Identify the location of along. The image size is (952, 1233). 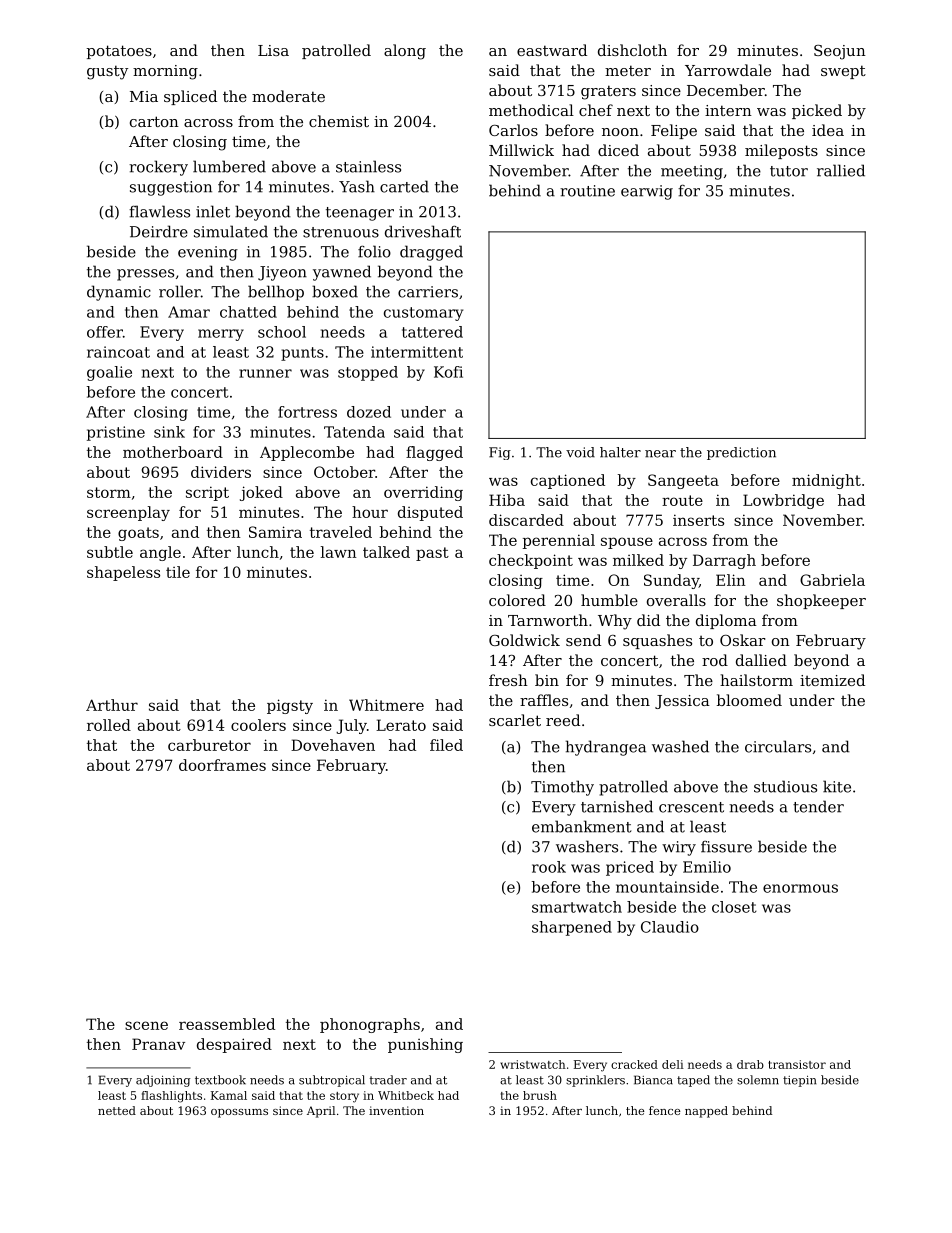
(405, 52).
